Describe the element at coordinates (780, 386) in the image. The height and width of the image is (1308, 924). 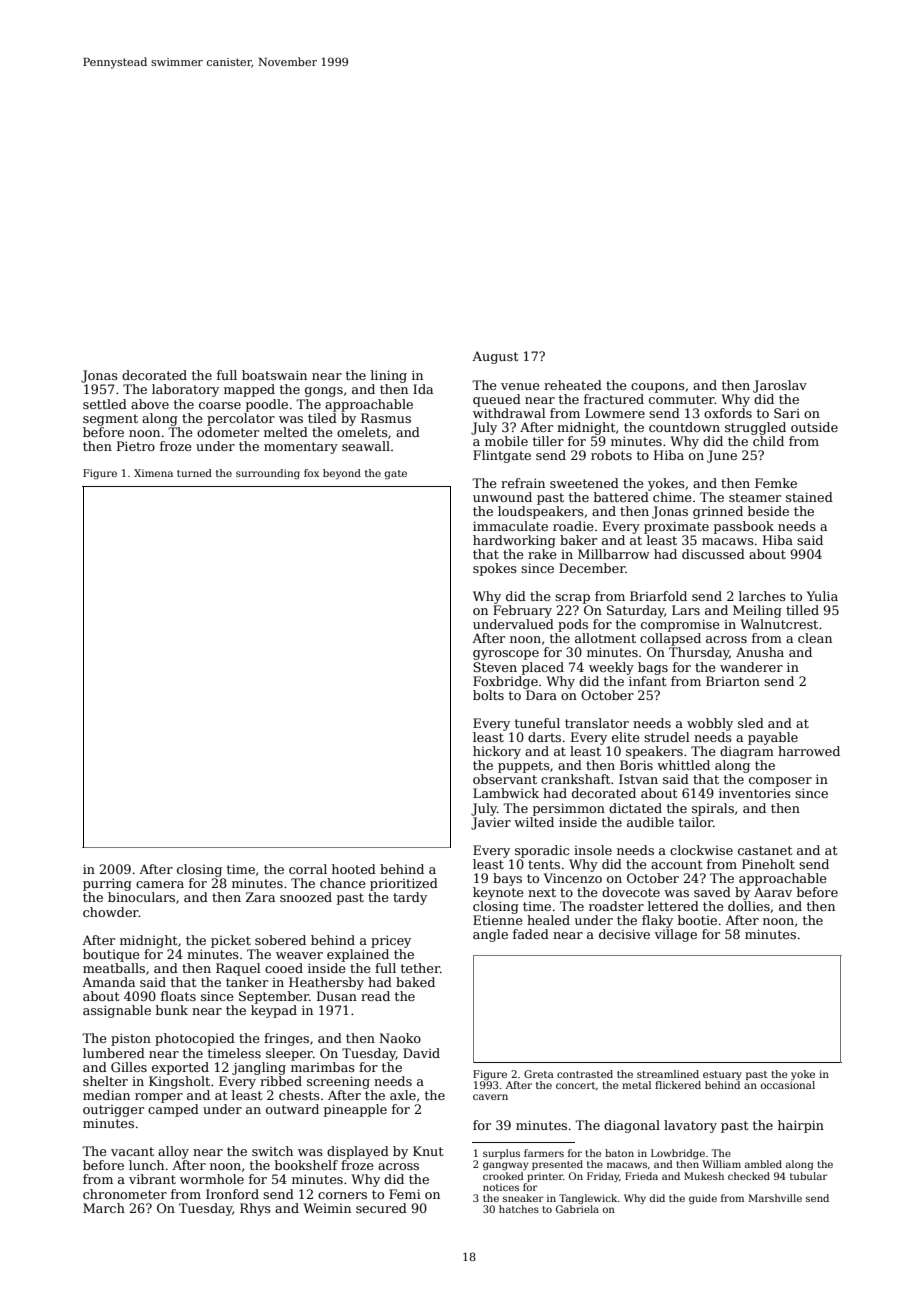
I see `Jaroslav` at that location.
